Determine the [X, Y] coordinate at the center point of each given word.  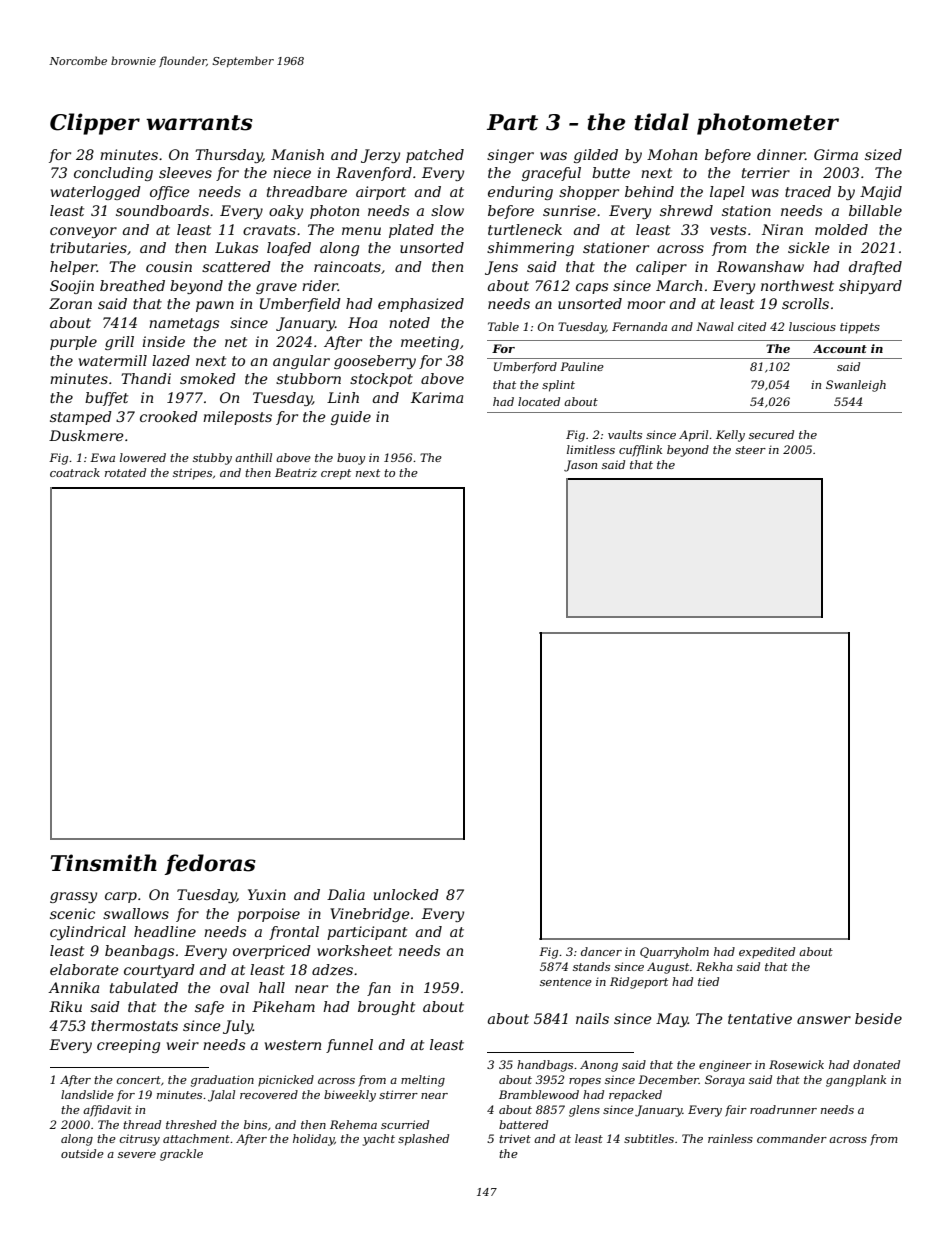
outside [82, 1153]
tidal [661, 122]
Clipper [95, 124]
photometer [768, 124]
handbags [545, 1066]
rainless [730, 1138]
